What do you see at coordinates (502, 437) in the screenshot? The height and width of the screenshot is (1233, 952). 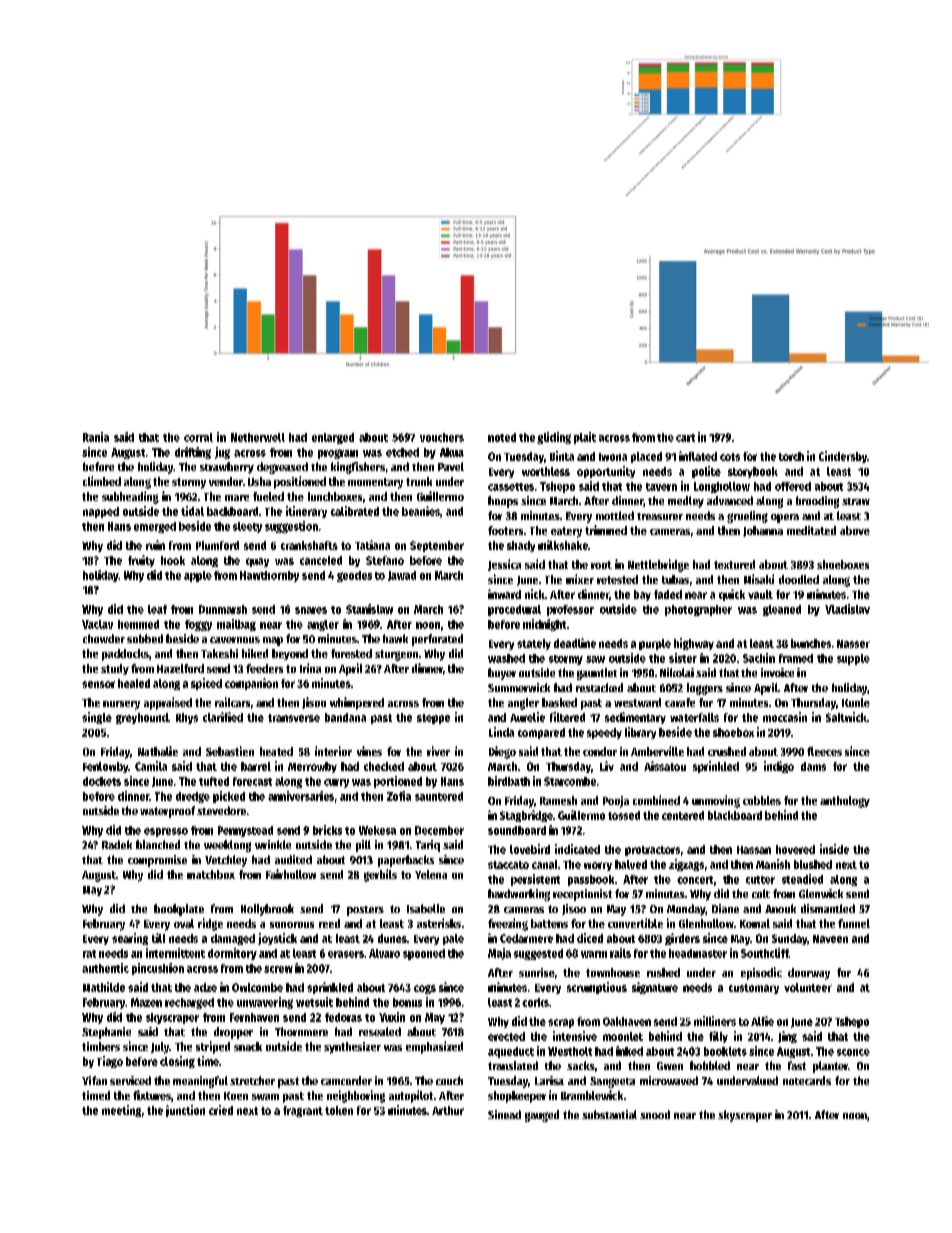 I see `noted` at bounding box center [502, 437].
